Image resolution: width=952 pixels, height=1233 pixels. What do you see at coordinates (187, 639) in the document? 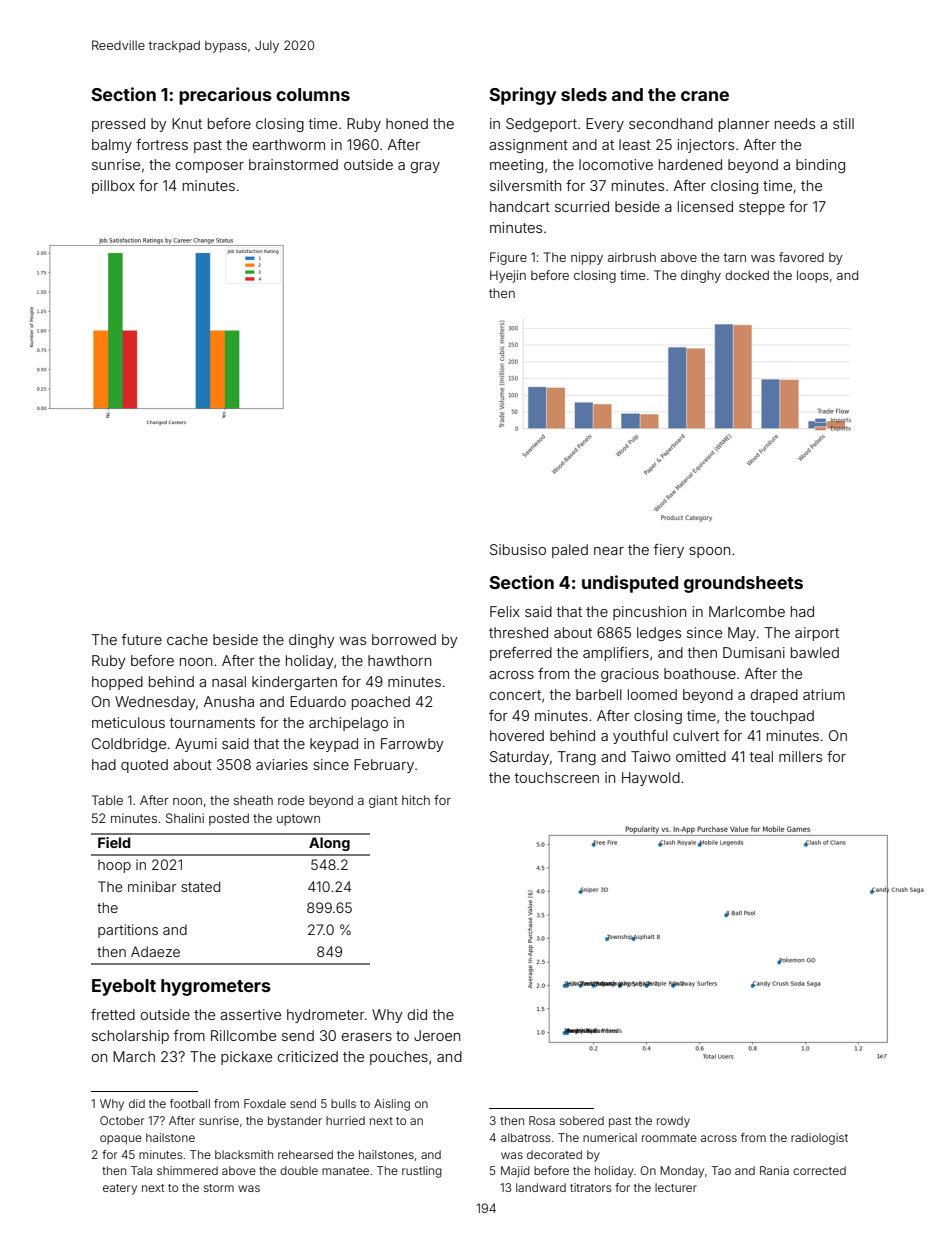
I see `cache` at bounding box center [187, 639].
